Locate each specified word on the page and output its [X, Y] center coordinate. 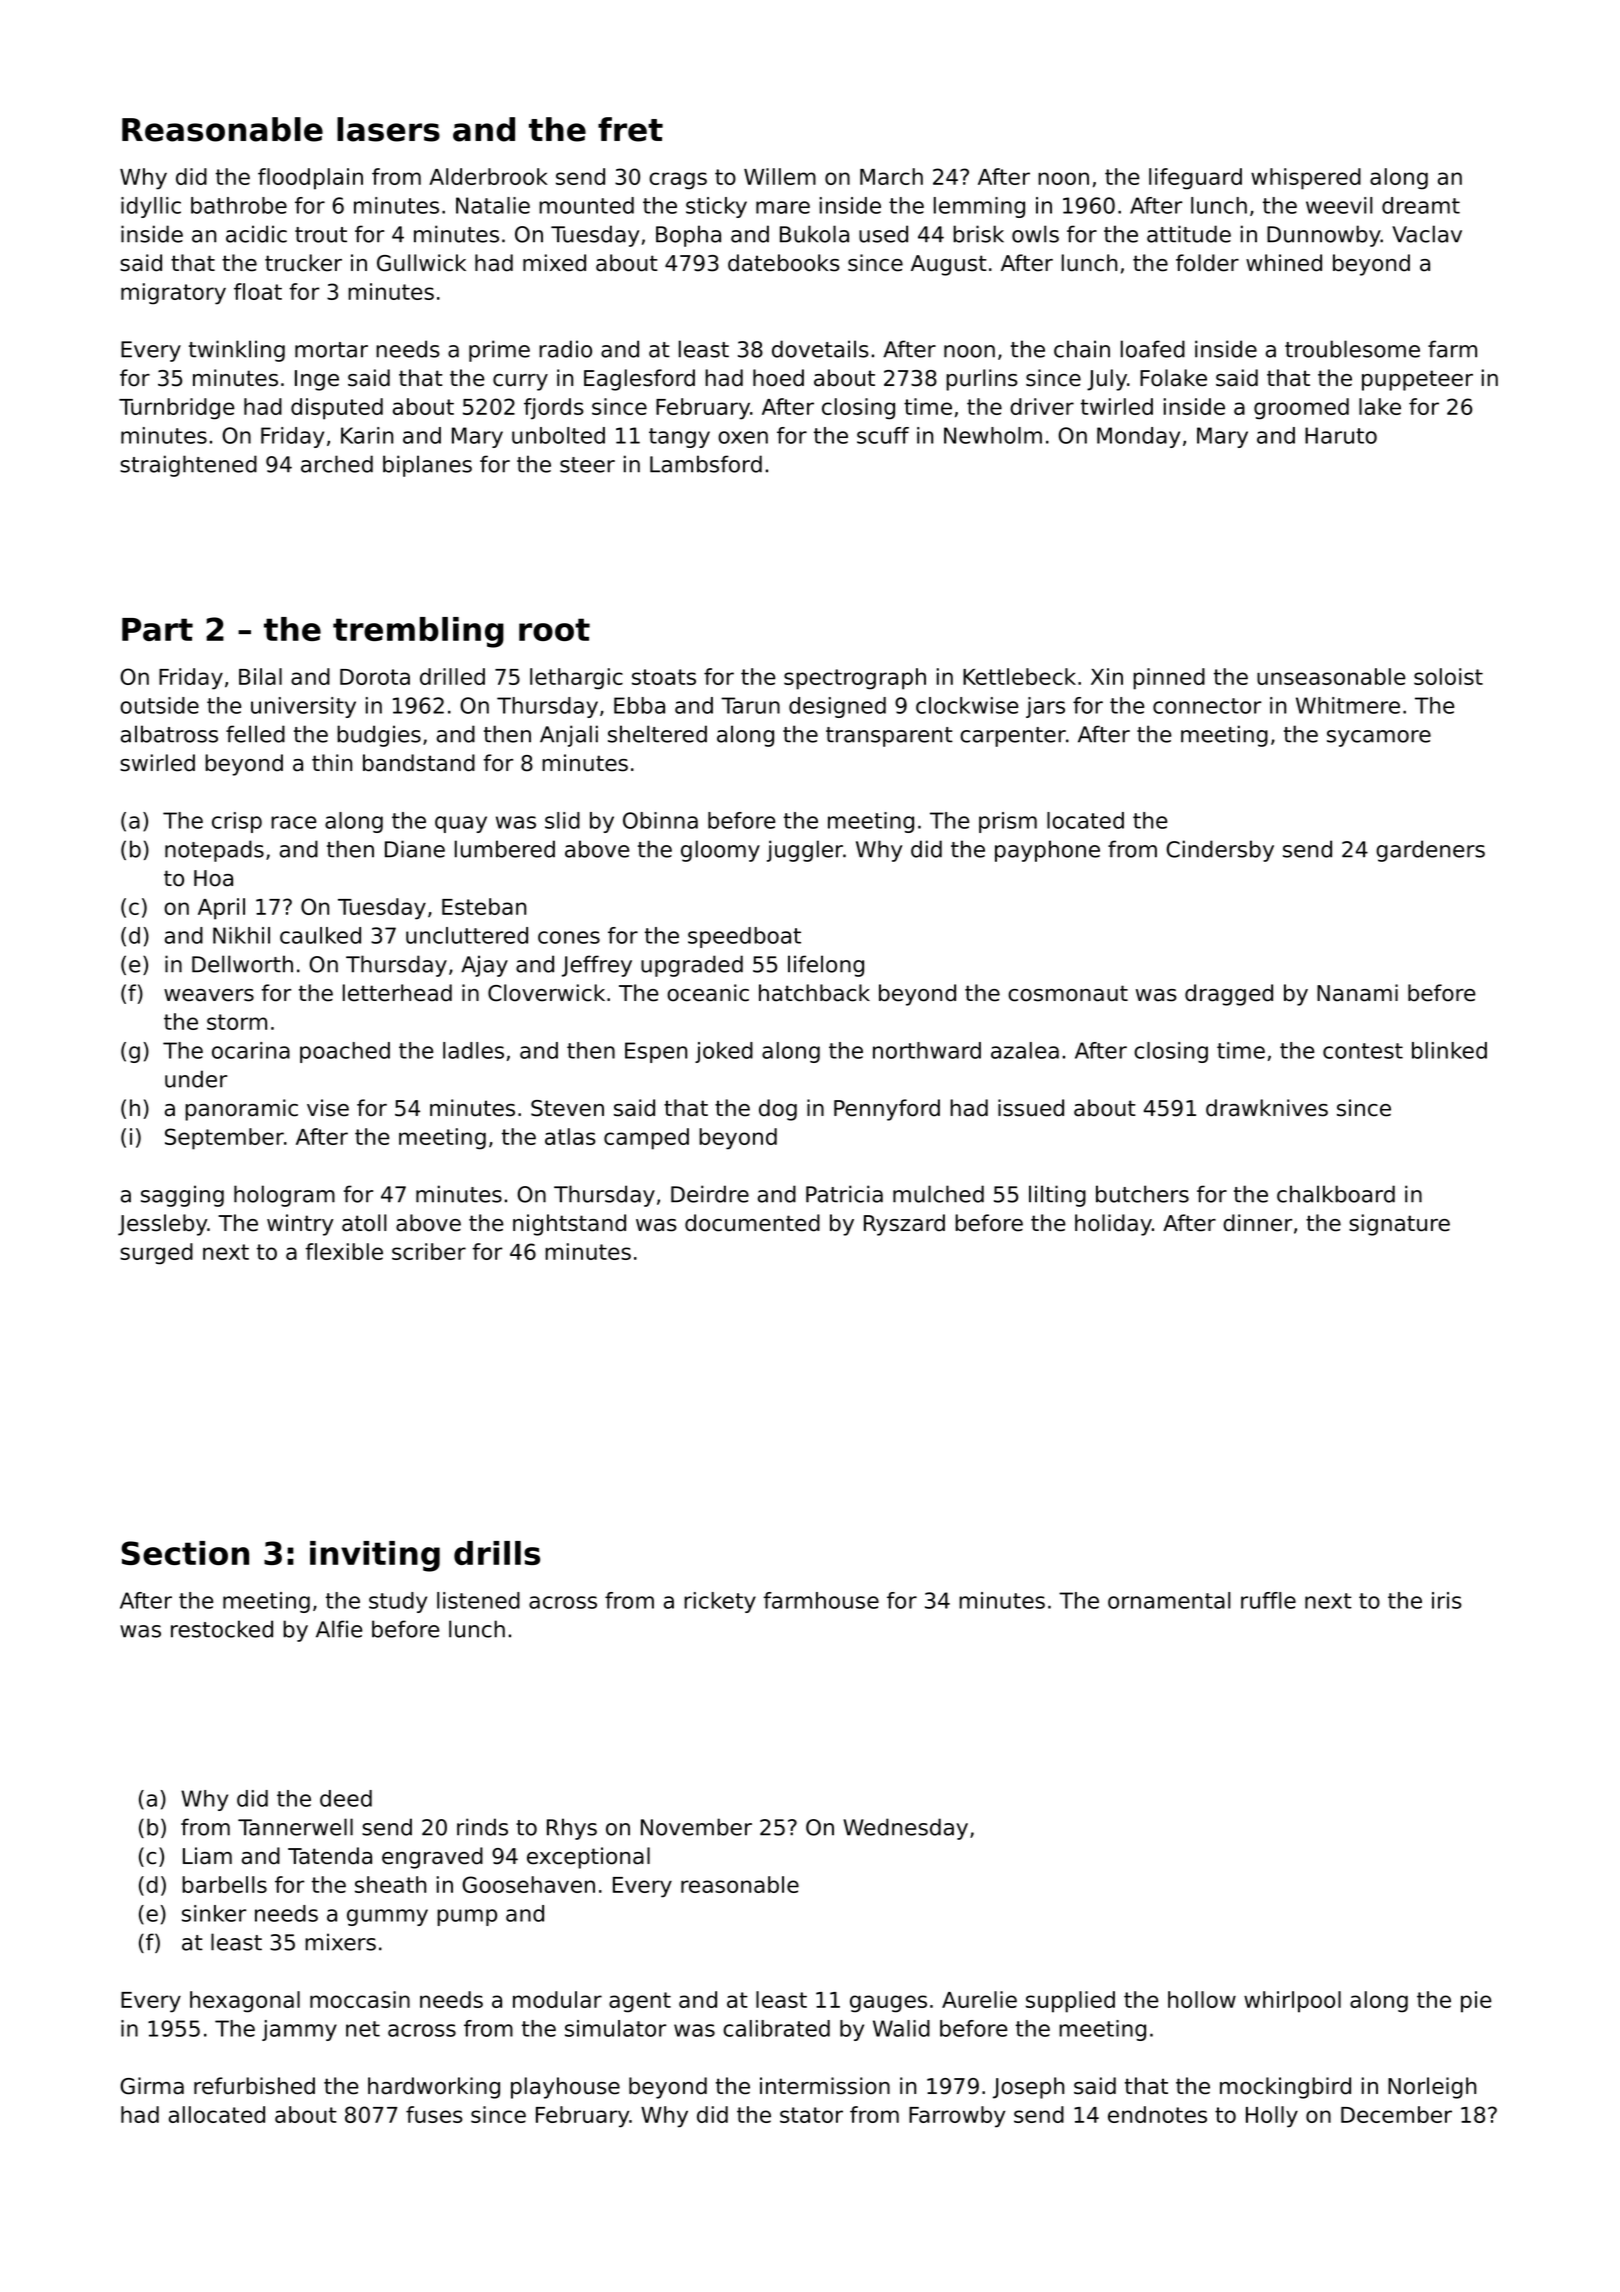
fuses [434, 2114]
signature [1399, 1225]
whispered [1306, 179]
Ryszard [904, 1225]
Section [185, 1553]
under [196, 1079]
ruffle [1268, 1600]
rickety [720, 1602]
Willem [780, 176]
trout [321, 235]
